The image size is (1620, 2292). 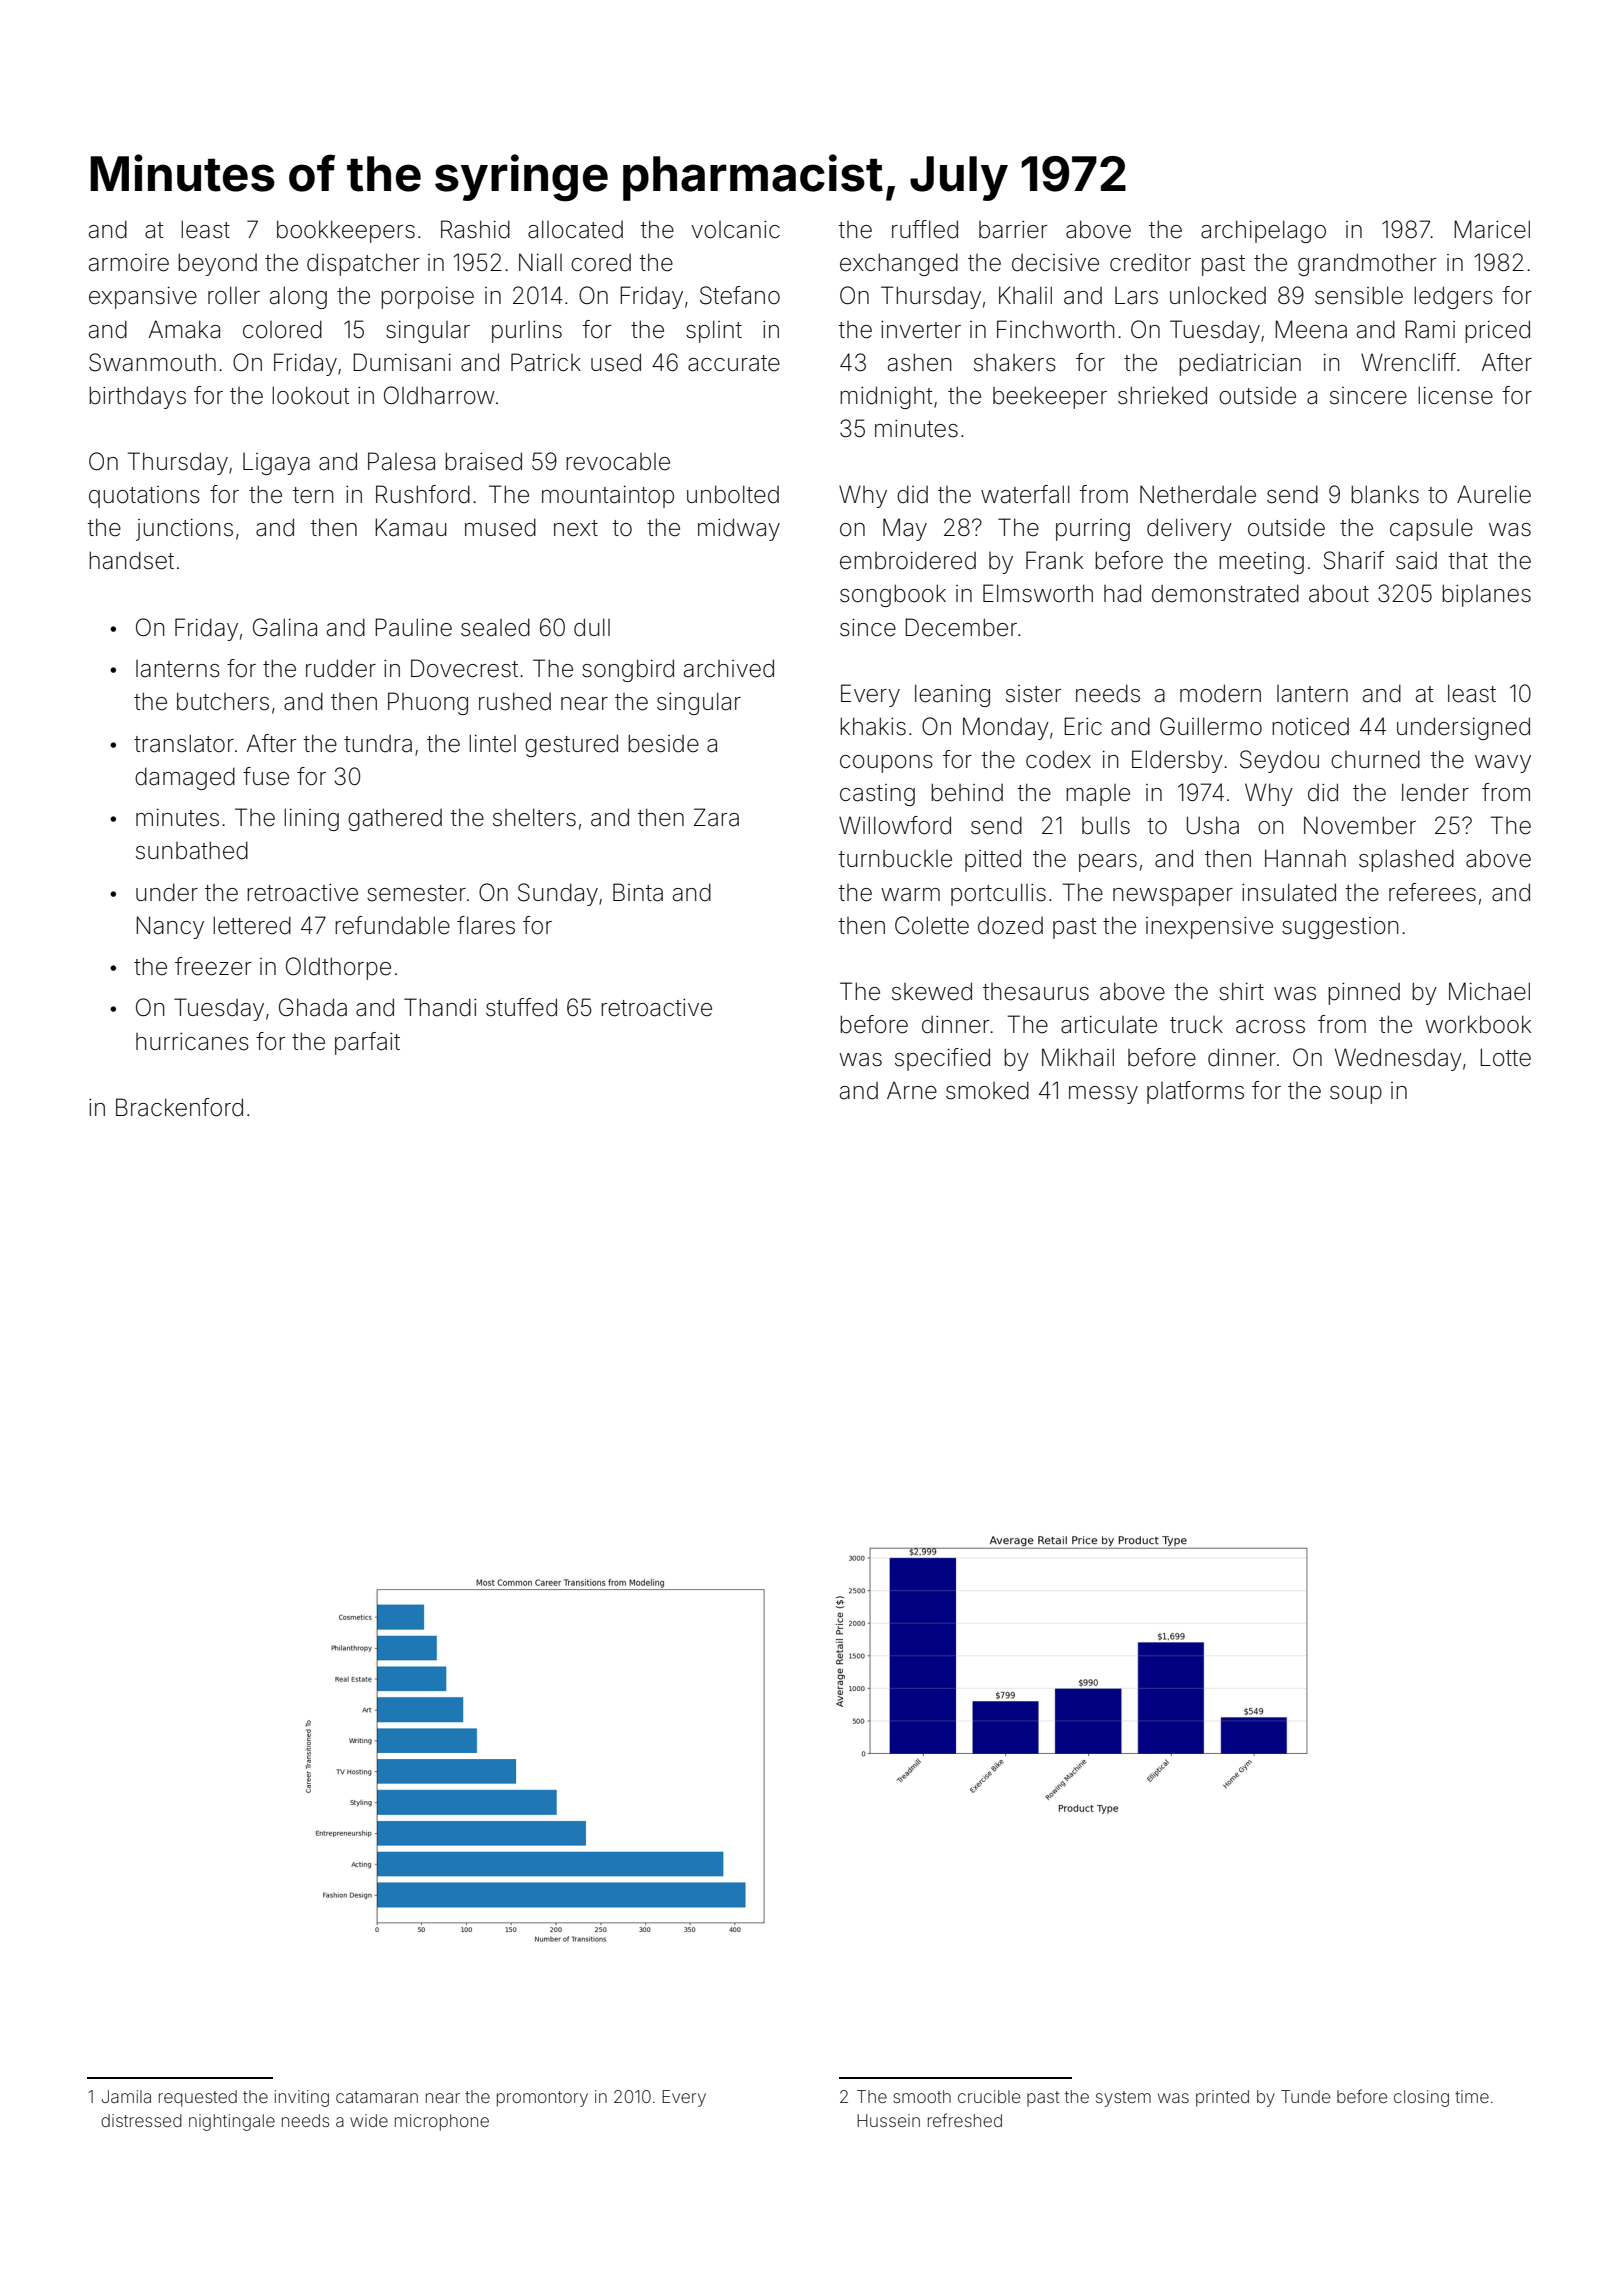 I want to click on smooth, so click(x=922, y=2096).
